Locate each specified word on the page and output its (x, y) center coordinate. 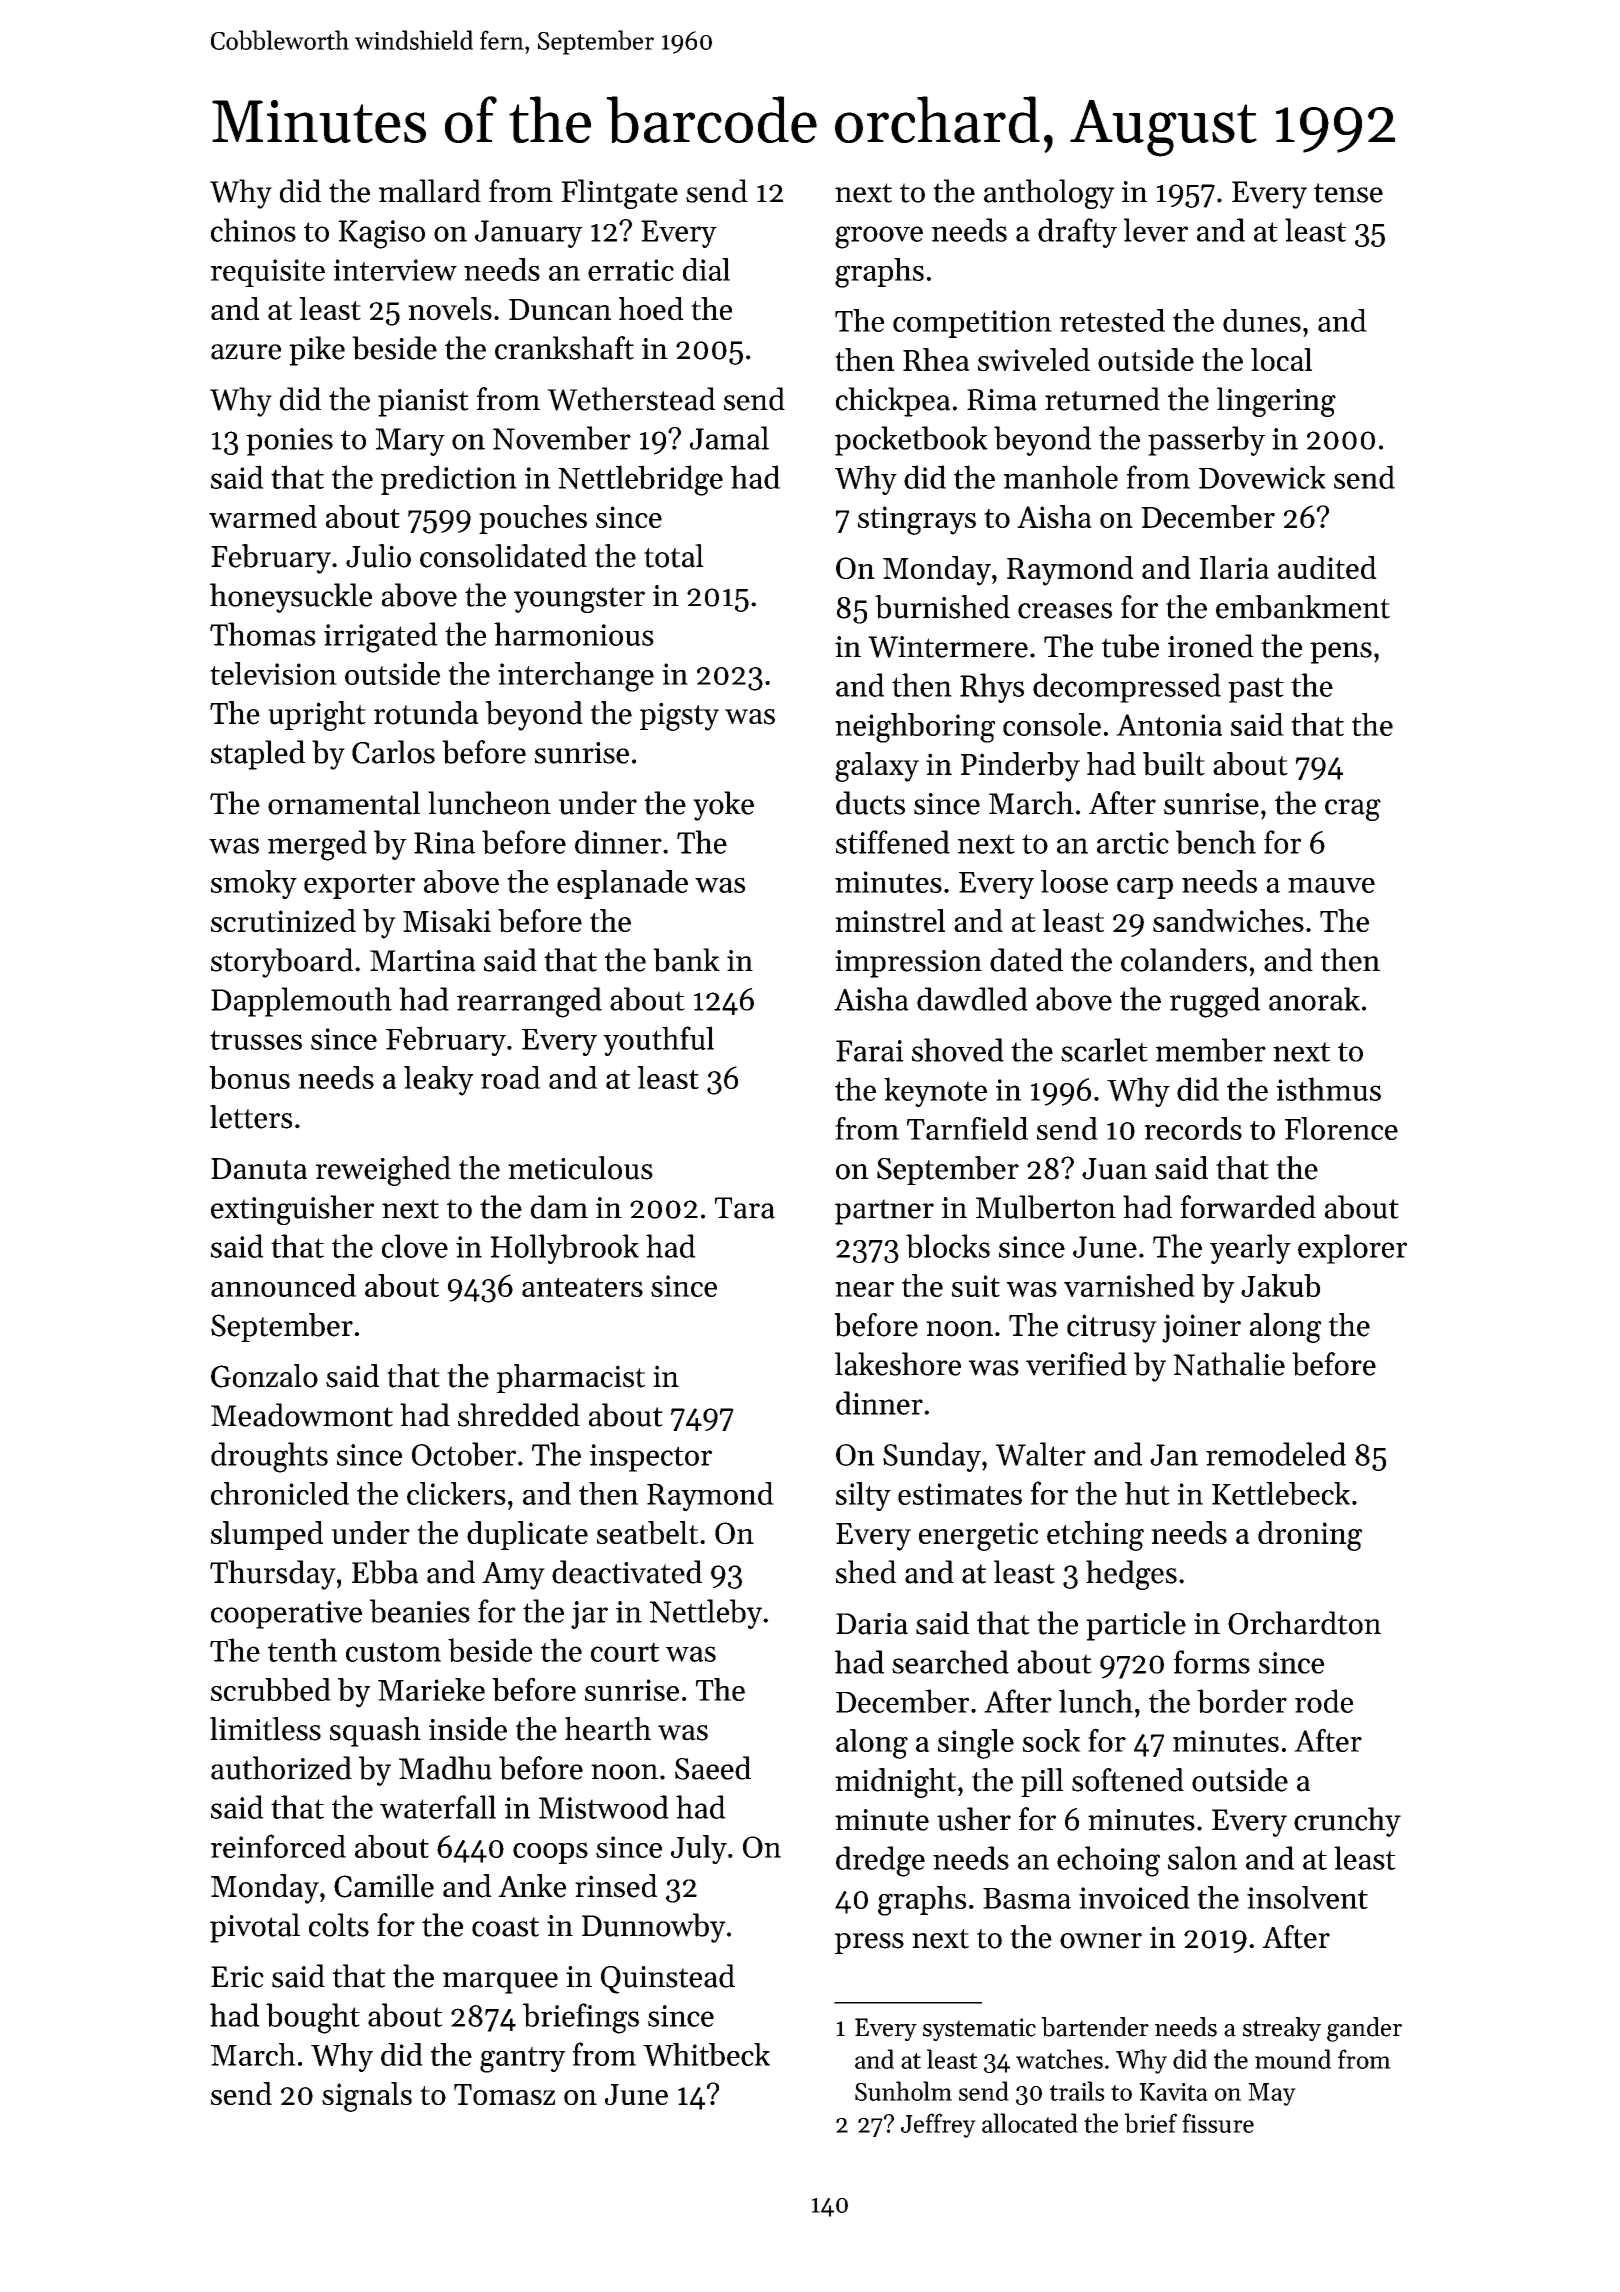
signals (367, 2097)
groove (879, 237)
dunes (1262, 320)
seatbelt (648, 1533)
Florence (1341, 1128)
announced (283, 1285)
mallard (430, 191)
